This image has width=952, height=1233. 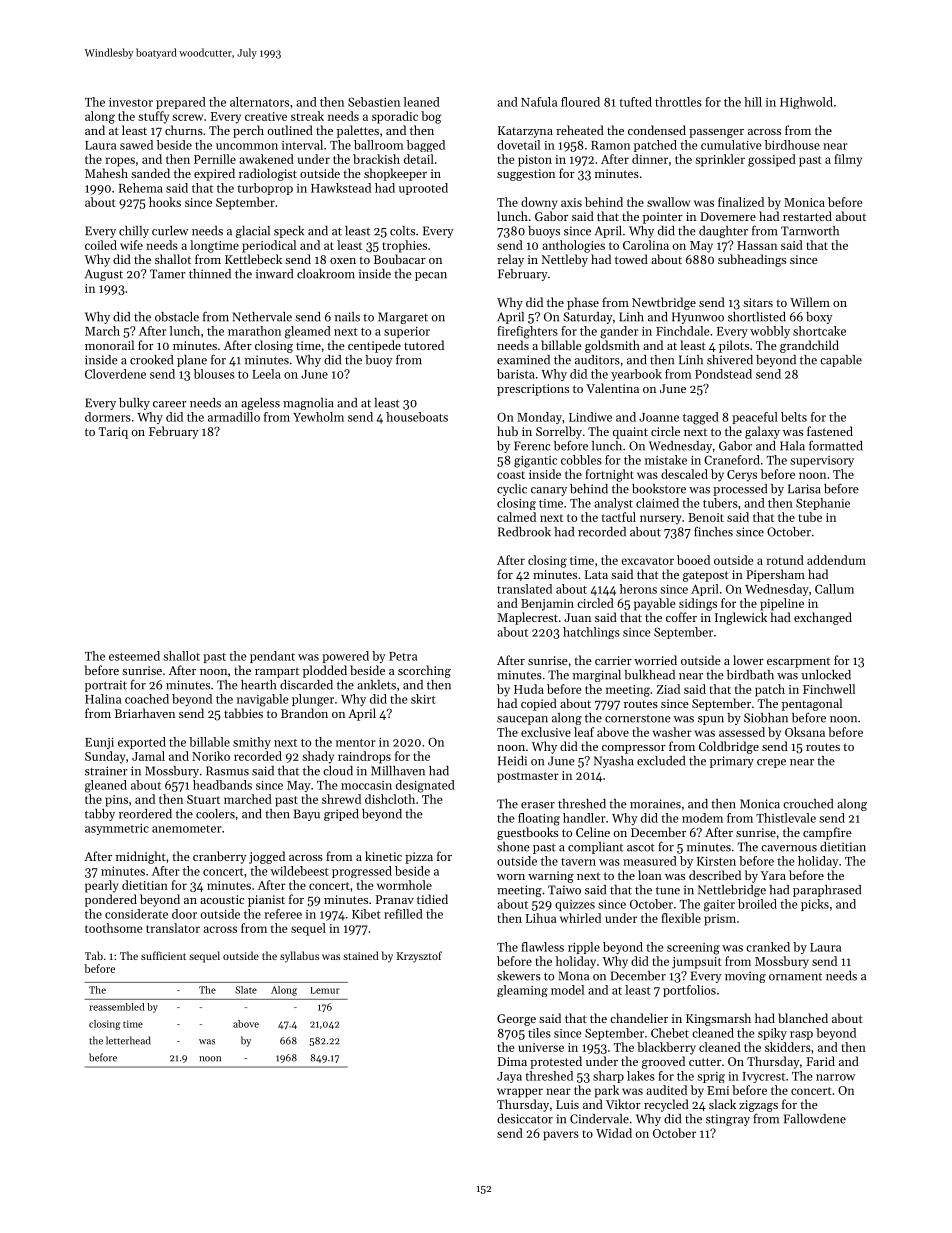 What do you see at coordinates (772, 160) in the image?
I see `gossiped` at bounding box center [772, 160].
